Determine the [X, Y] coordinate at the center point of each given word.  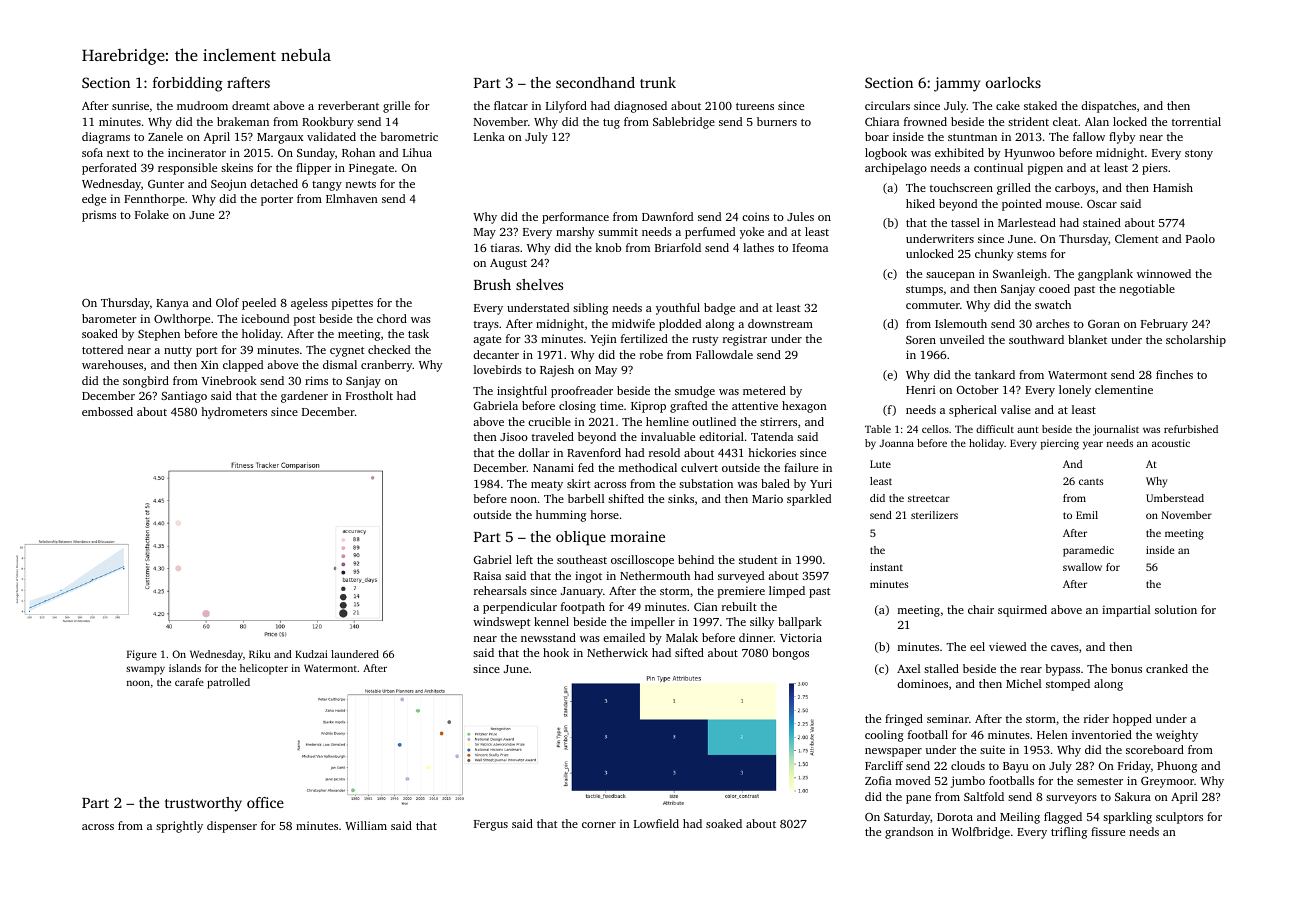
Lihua [417, 152]
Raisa [487, 575]
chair [981, 609]
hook [556, 652]
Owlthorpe [182, 320]
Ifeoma [810, 247]
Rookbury [328, 123]
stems [1032, 254]
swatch [1053, 304]
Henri [920, 389]
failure [801, 467]
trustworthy [203, 804]
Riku [260, 654]
